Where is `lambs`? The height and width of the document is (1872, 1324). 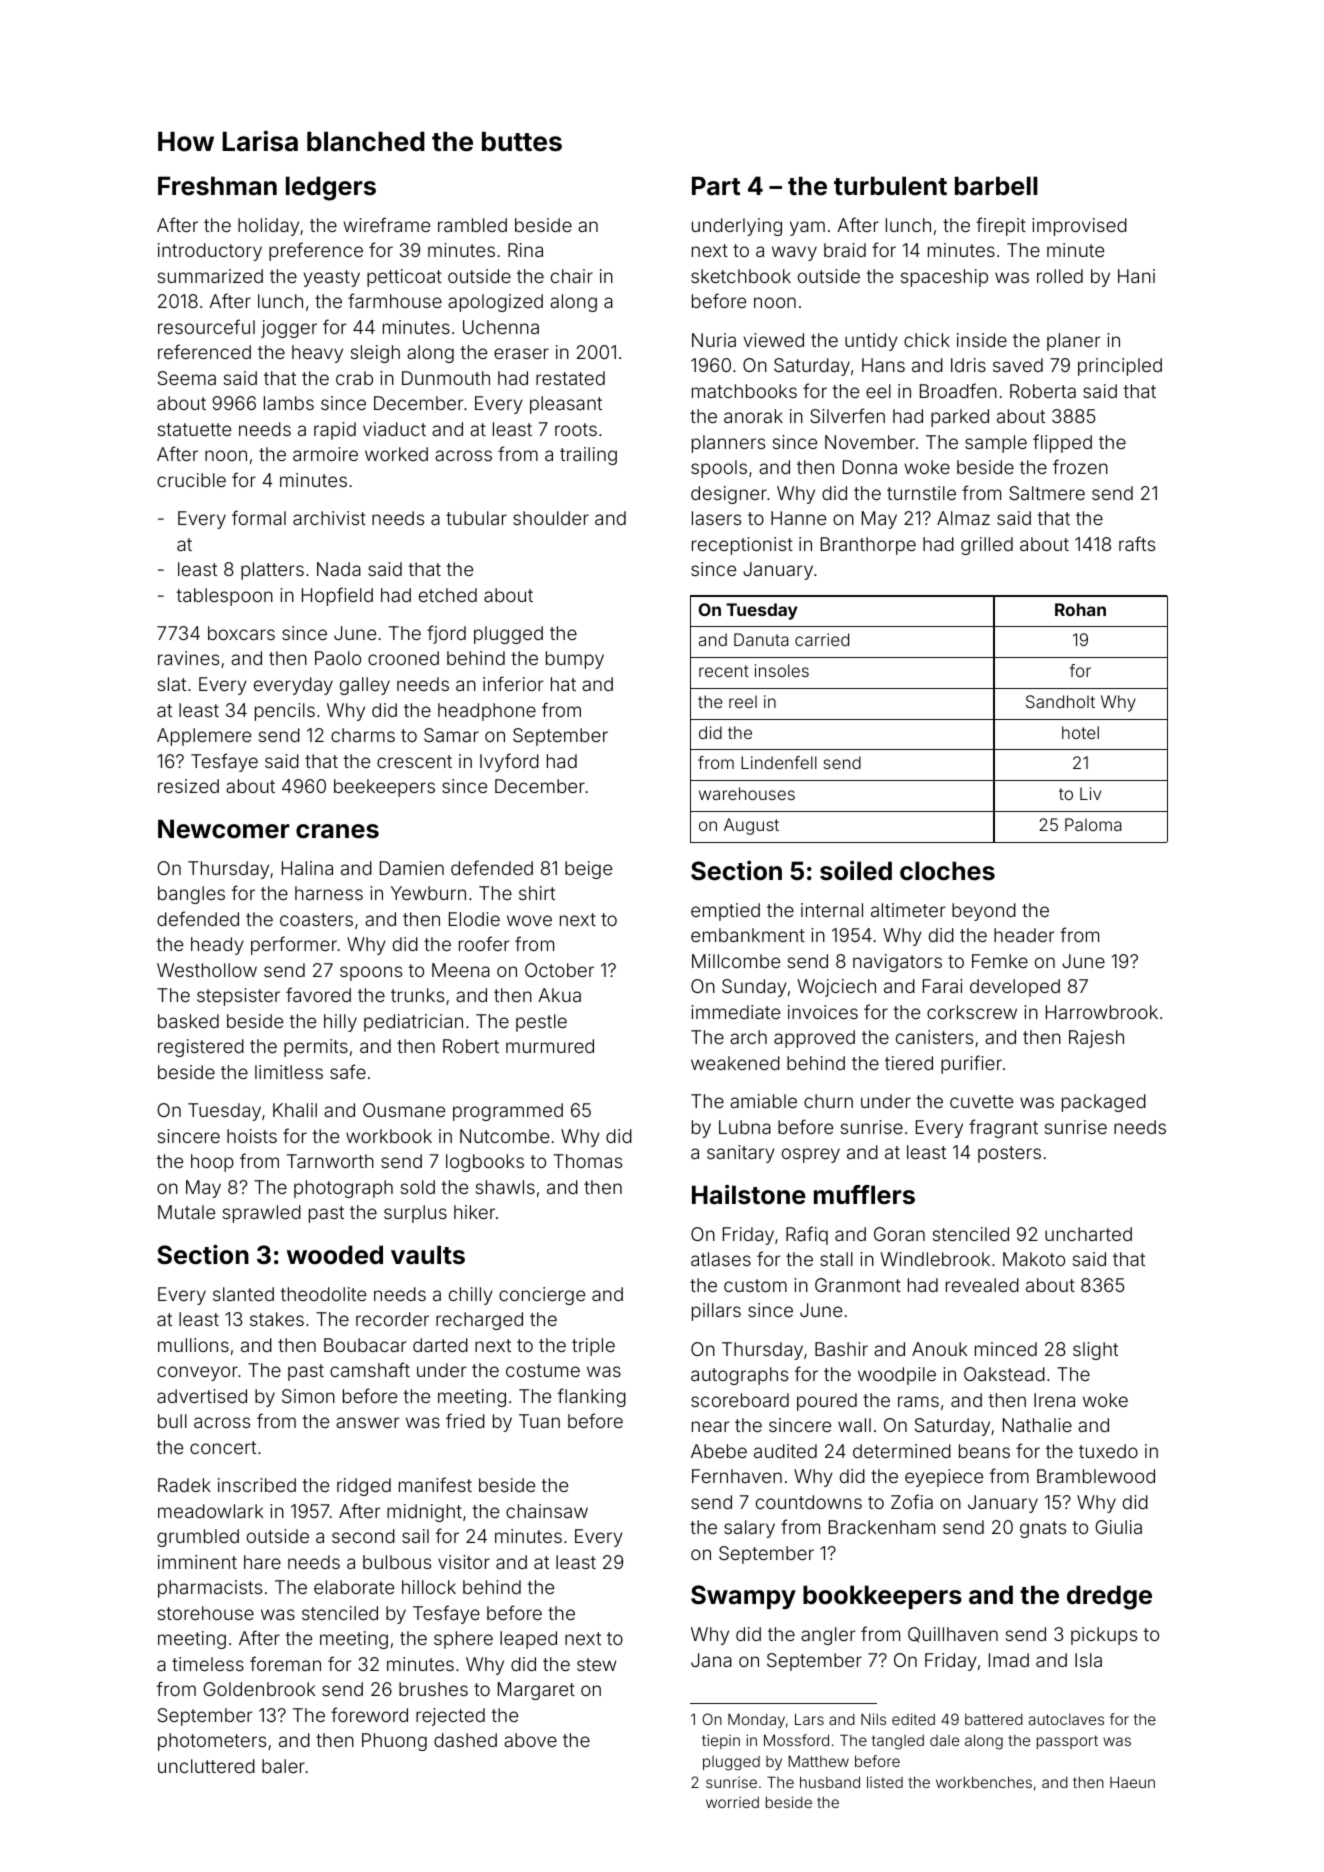 lambs is located at coordinates (289, 403).
